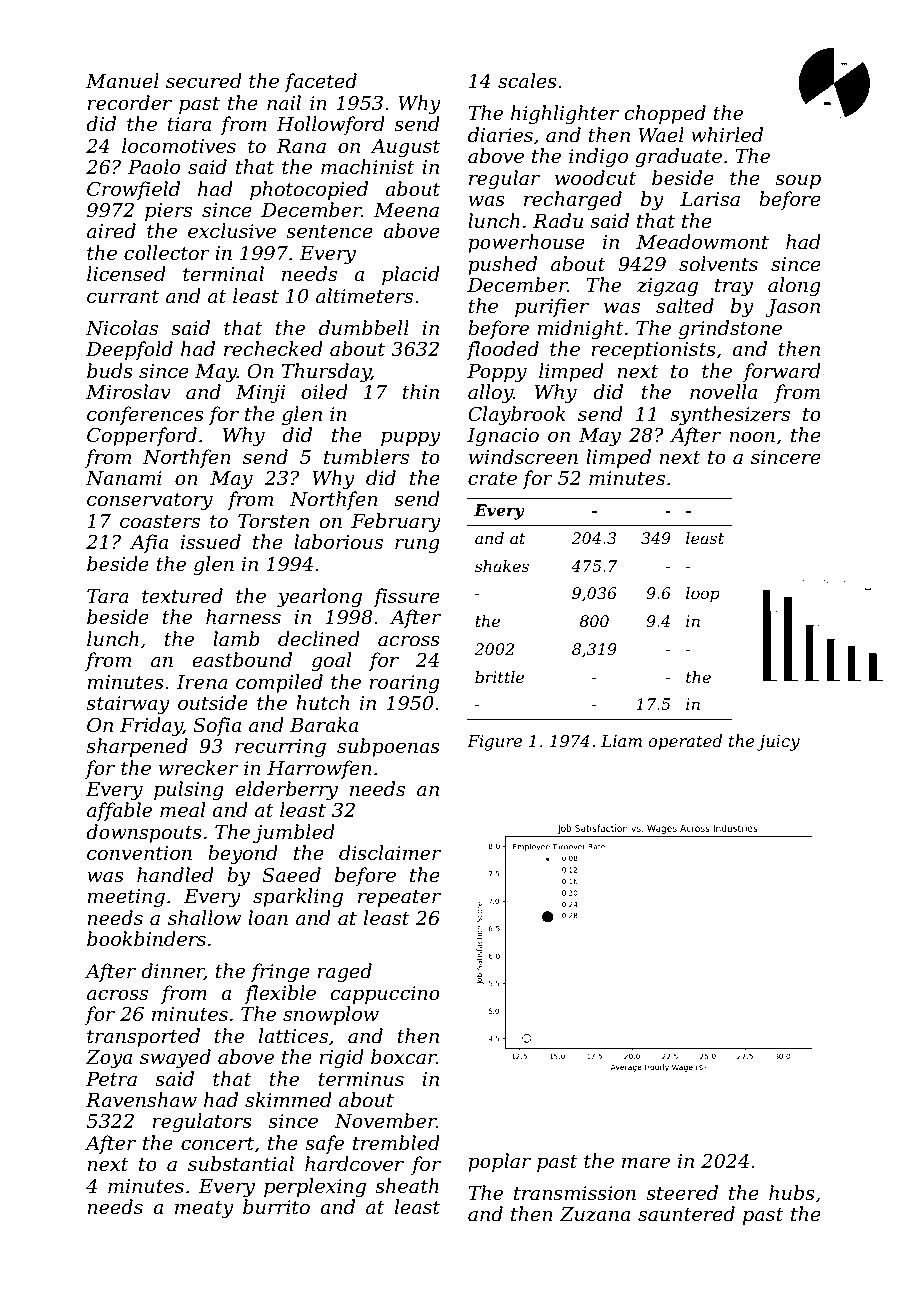 The width and height of the page is (908, 1316). I want to click on cappuccino, so click(385, 995).
